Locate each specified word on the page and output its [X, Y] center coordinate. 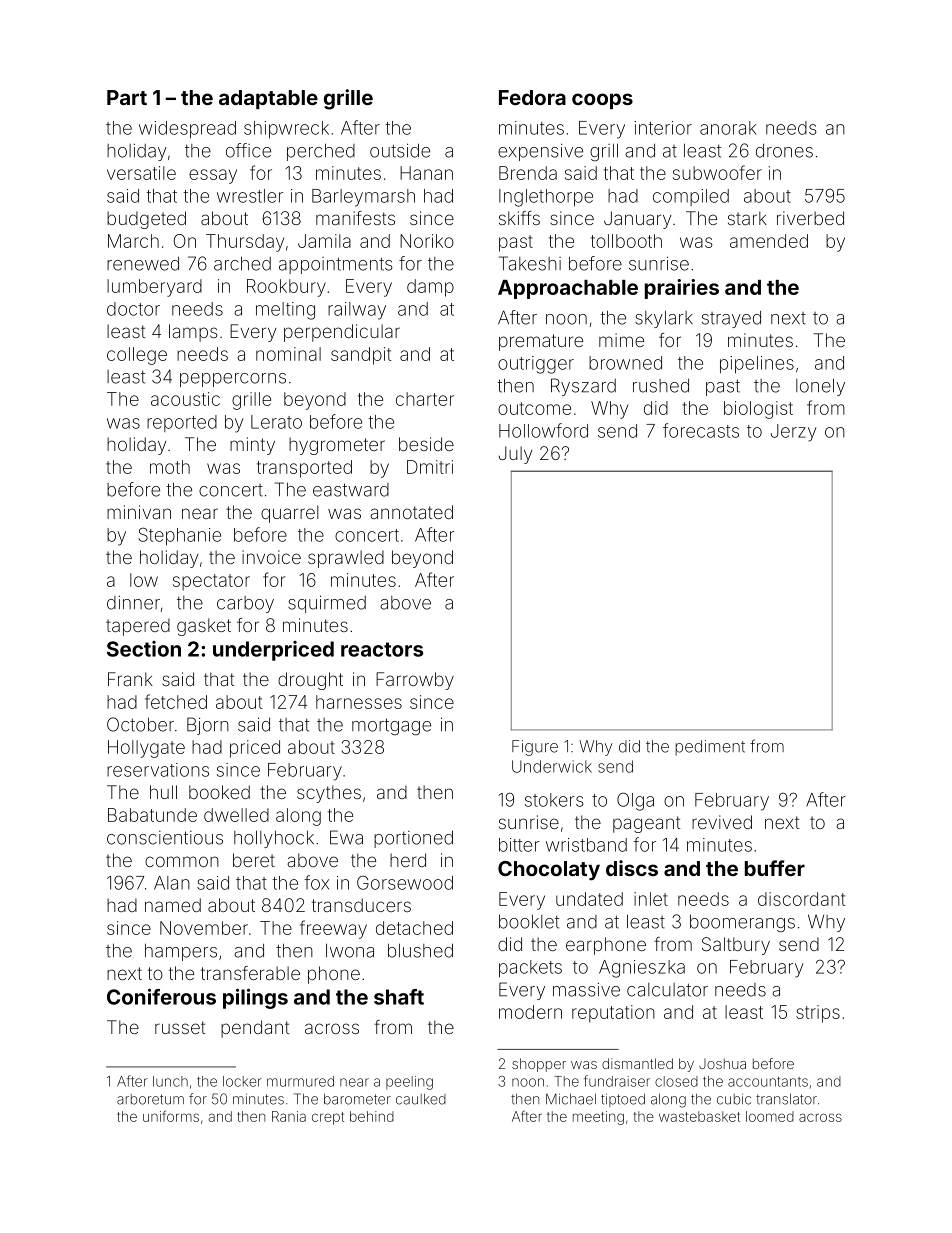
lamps [193, 333]
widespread [187, 130]
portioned [413, 839]
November [204, 928]
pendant [255, 1029]
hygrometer [337, 446]
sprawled [346, 559]
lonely [820, 387]
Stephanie [179, 536]
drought [310, 681]
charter [425, 399]
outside [400, 150]
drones [784, 151]
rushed [661, 386]
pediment [710, 748]
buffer [775, 868]
